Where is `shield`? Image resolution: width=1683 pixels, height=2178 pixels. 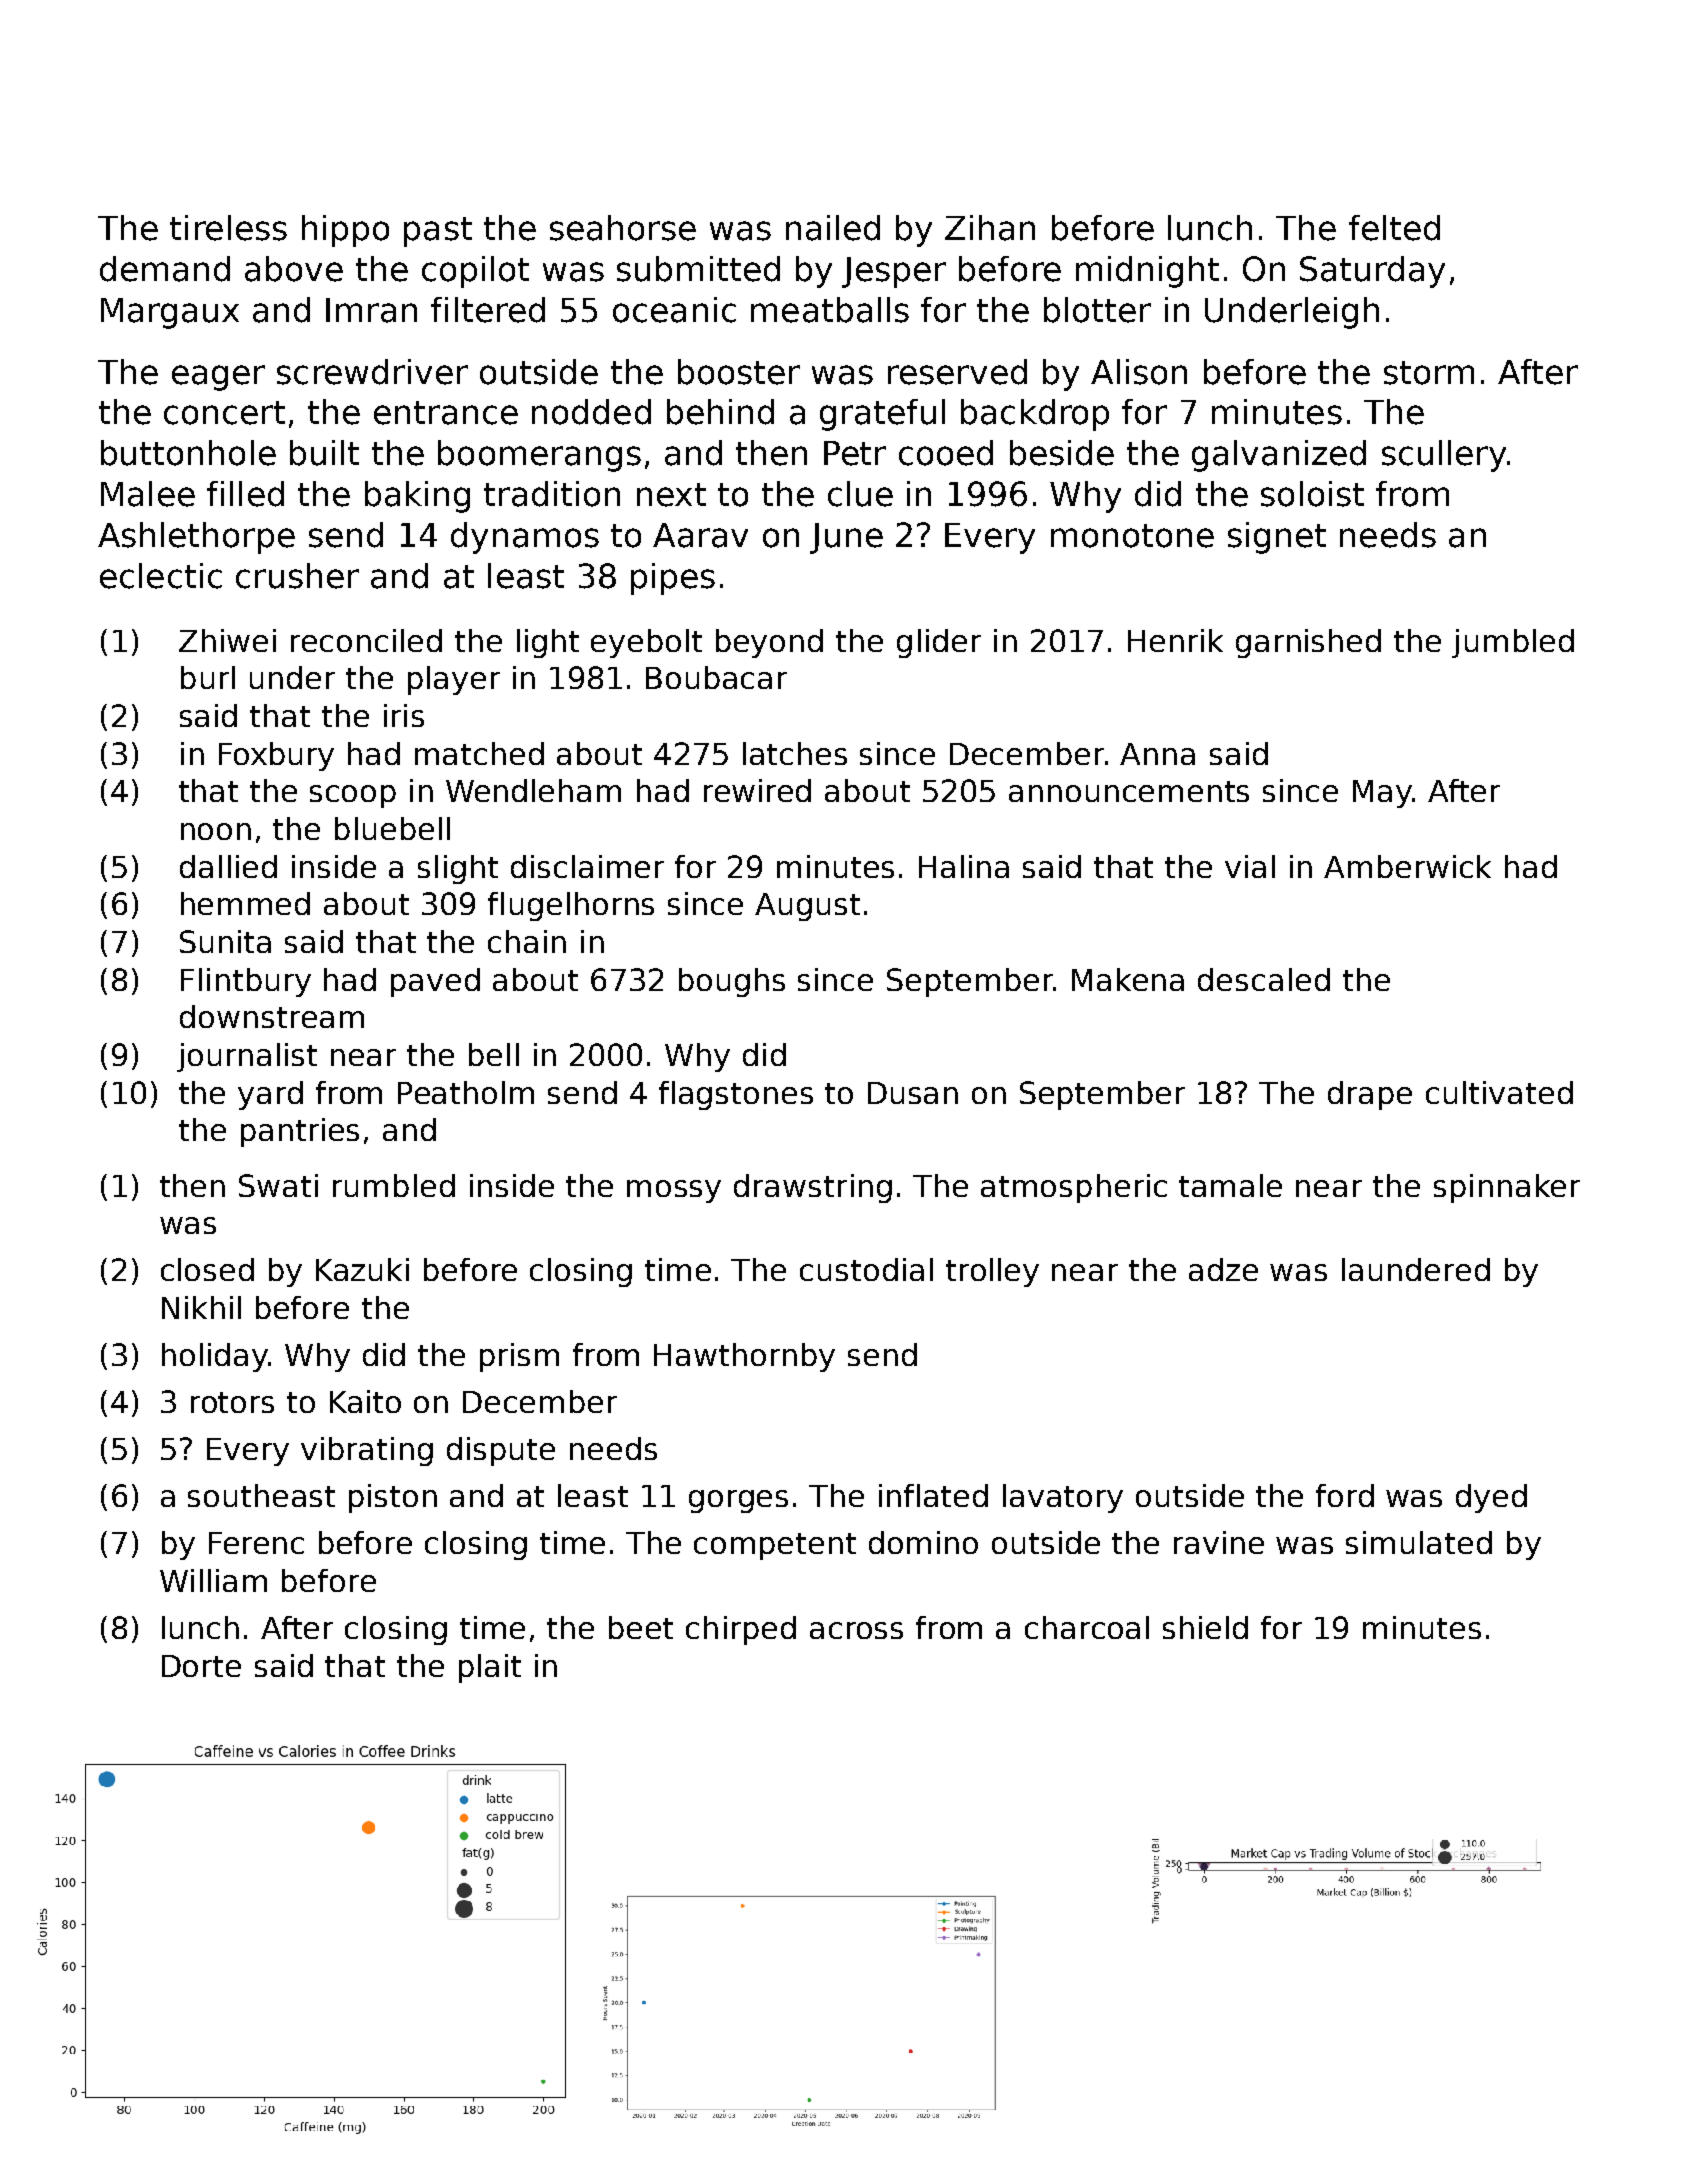 shield is located at coordinates (1205, 1627).
